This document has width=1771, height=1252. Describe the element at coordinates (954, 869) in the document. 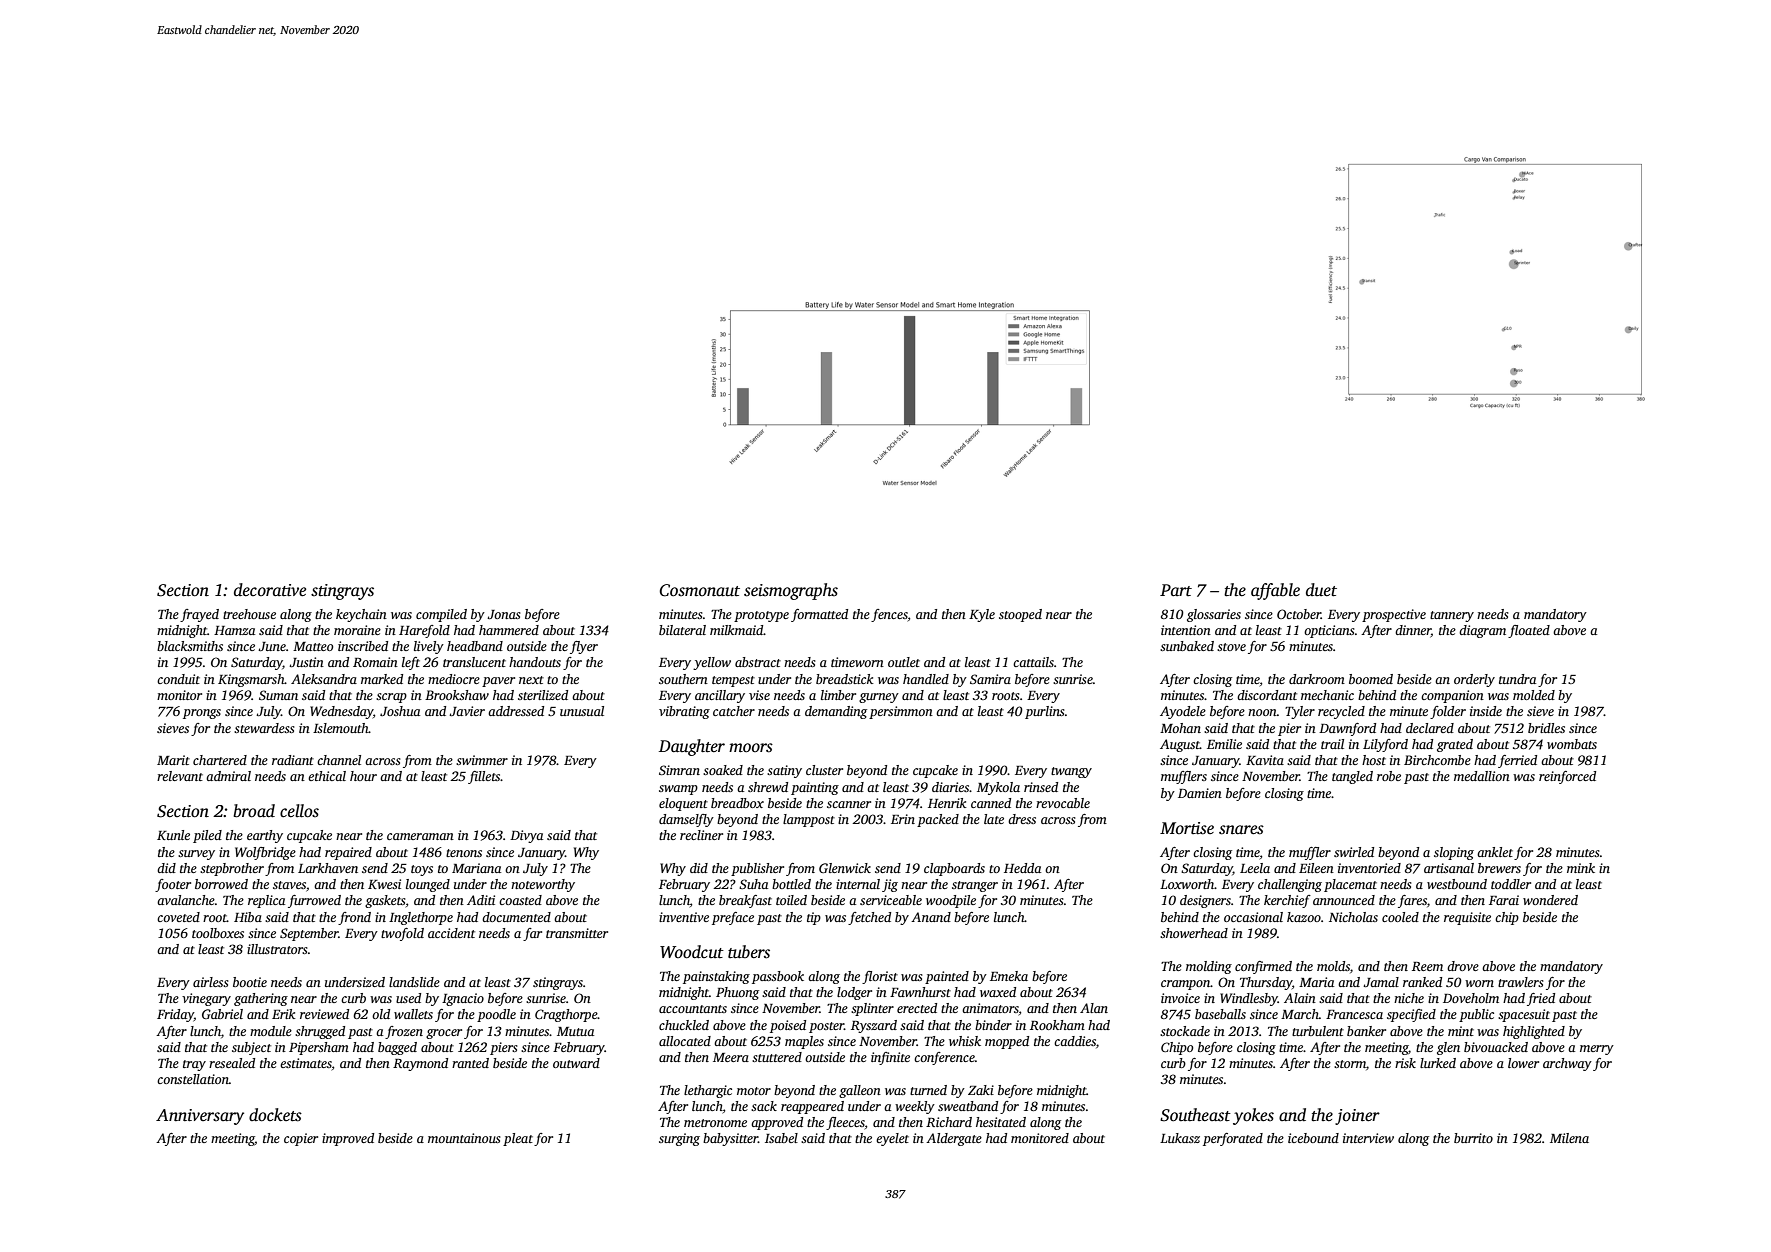

I see `clapboards` at that location.
